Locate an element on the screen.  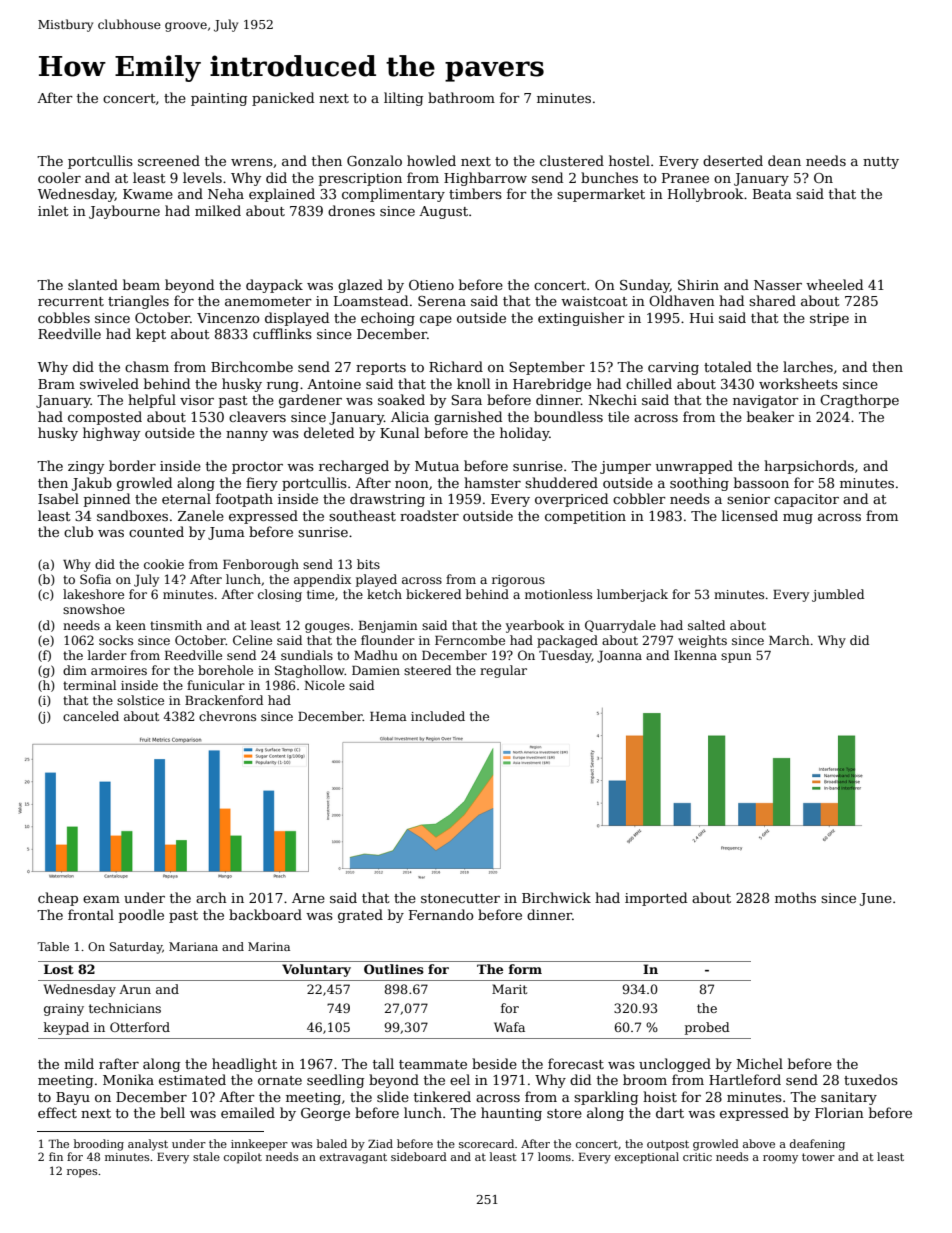
terminal is located at coordinates (89, 685).
